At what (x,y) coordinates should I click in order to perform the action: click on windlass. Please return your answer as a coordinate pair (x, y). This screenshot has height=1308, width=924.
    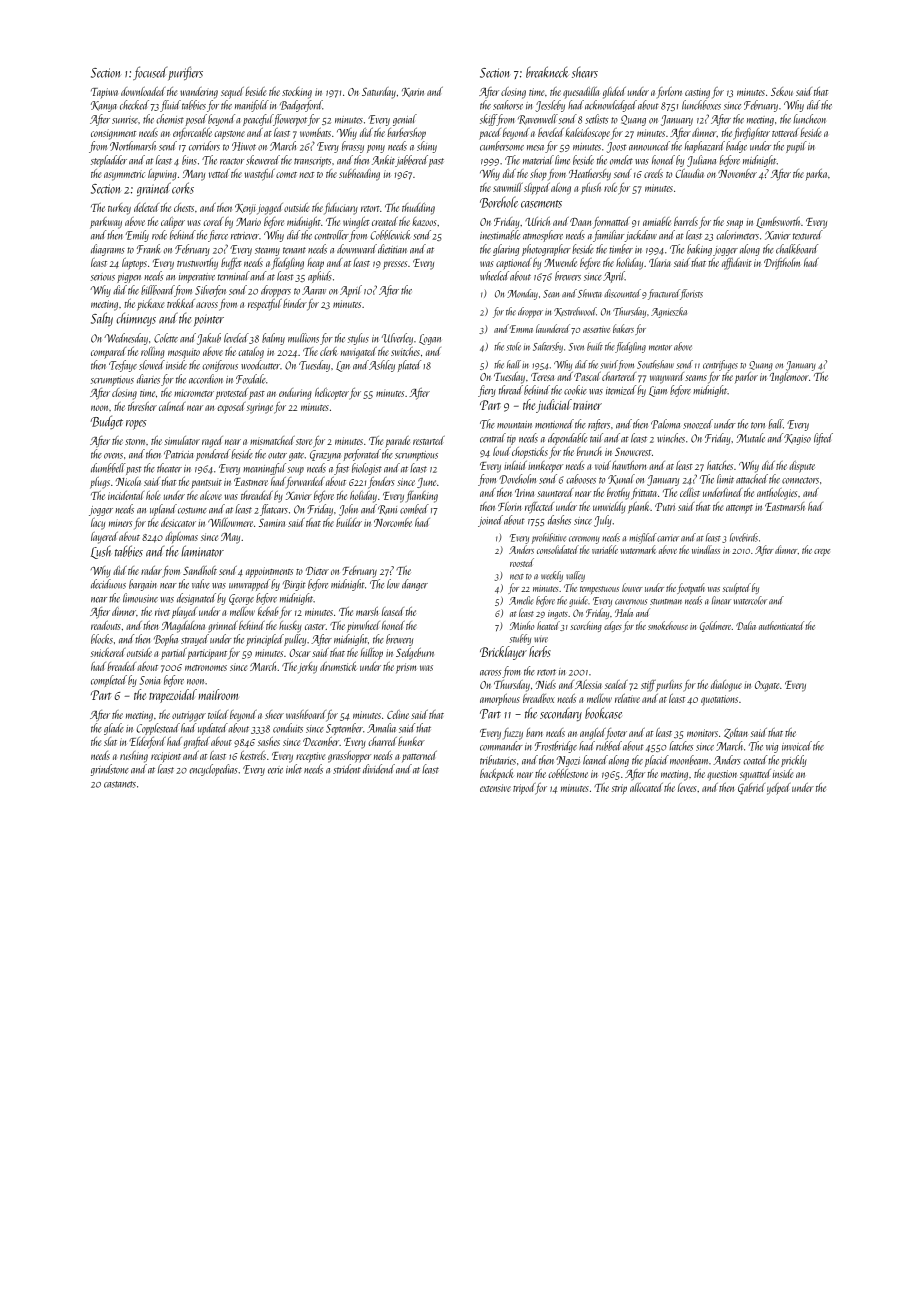
    Looking at the image, I should click on (706, 549).
